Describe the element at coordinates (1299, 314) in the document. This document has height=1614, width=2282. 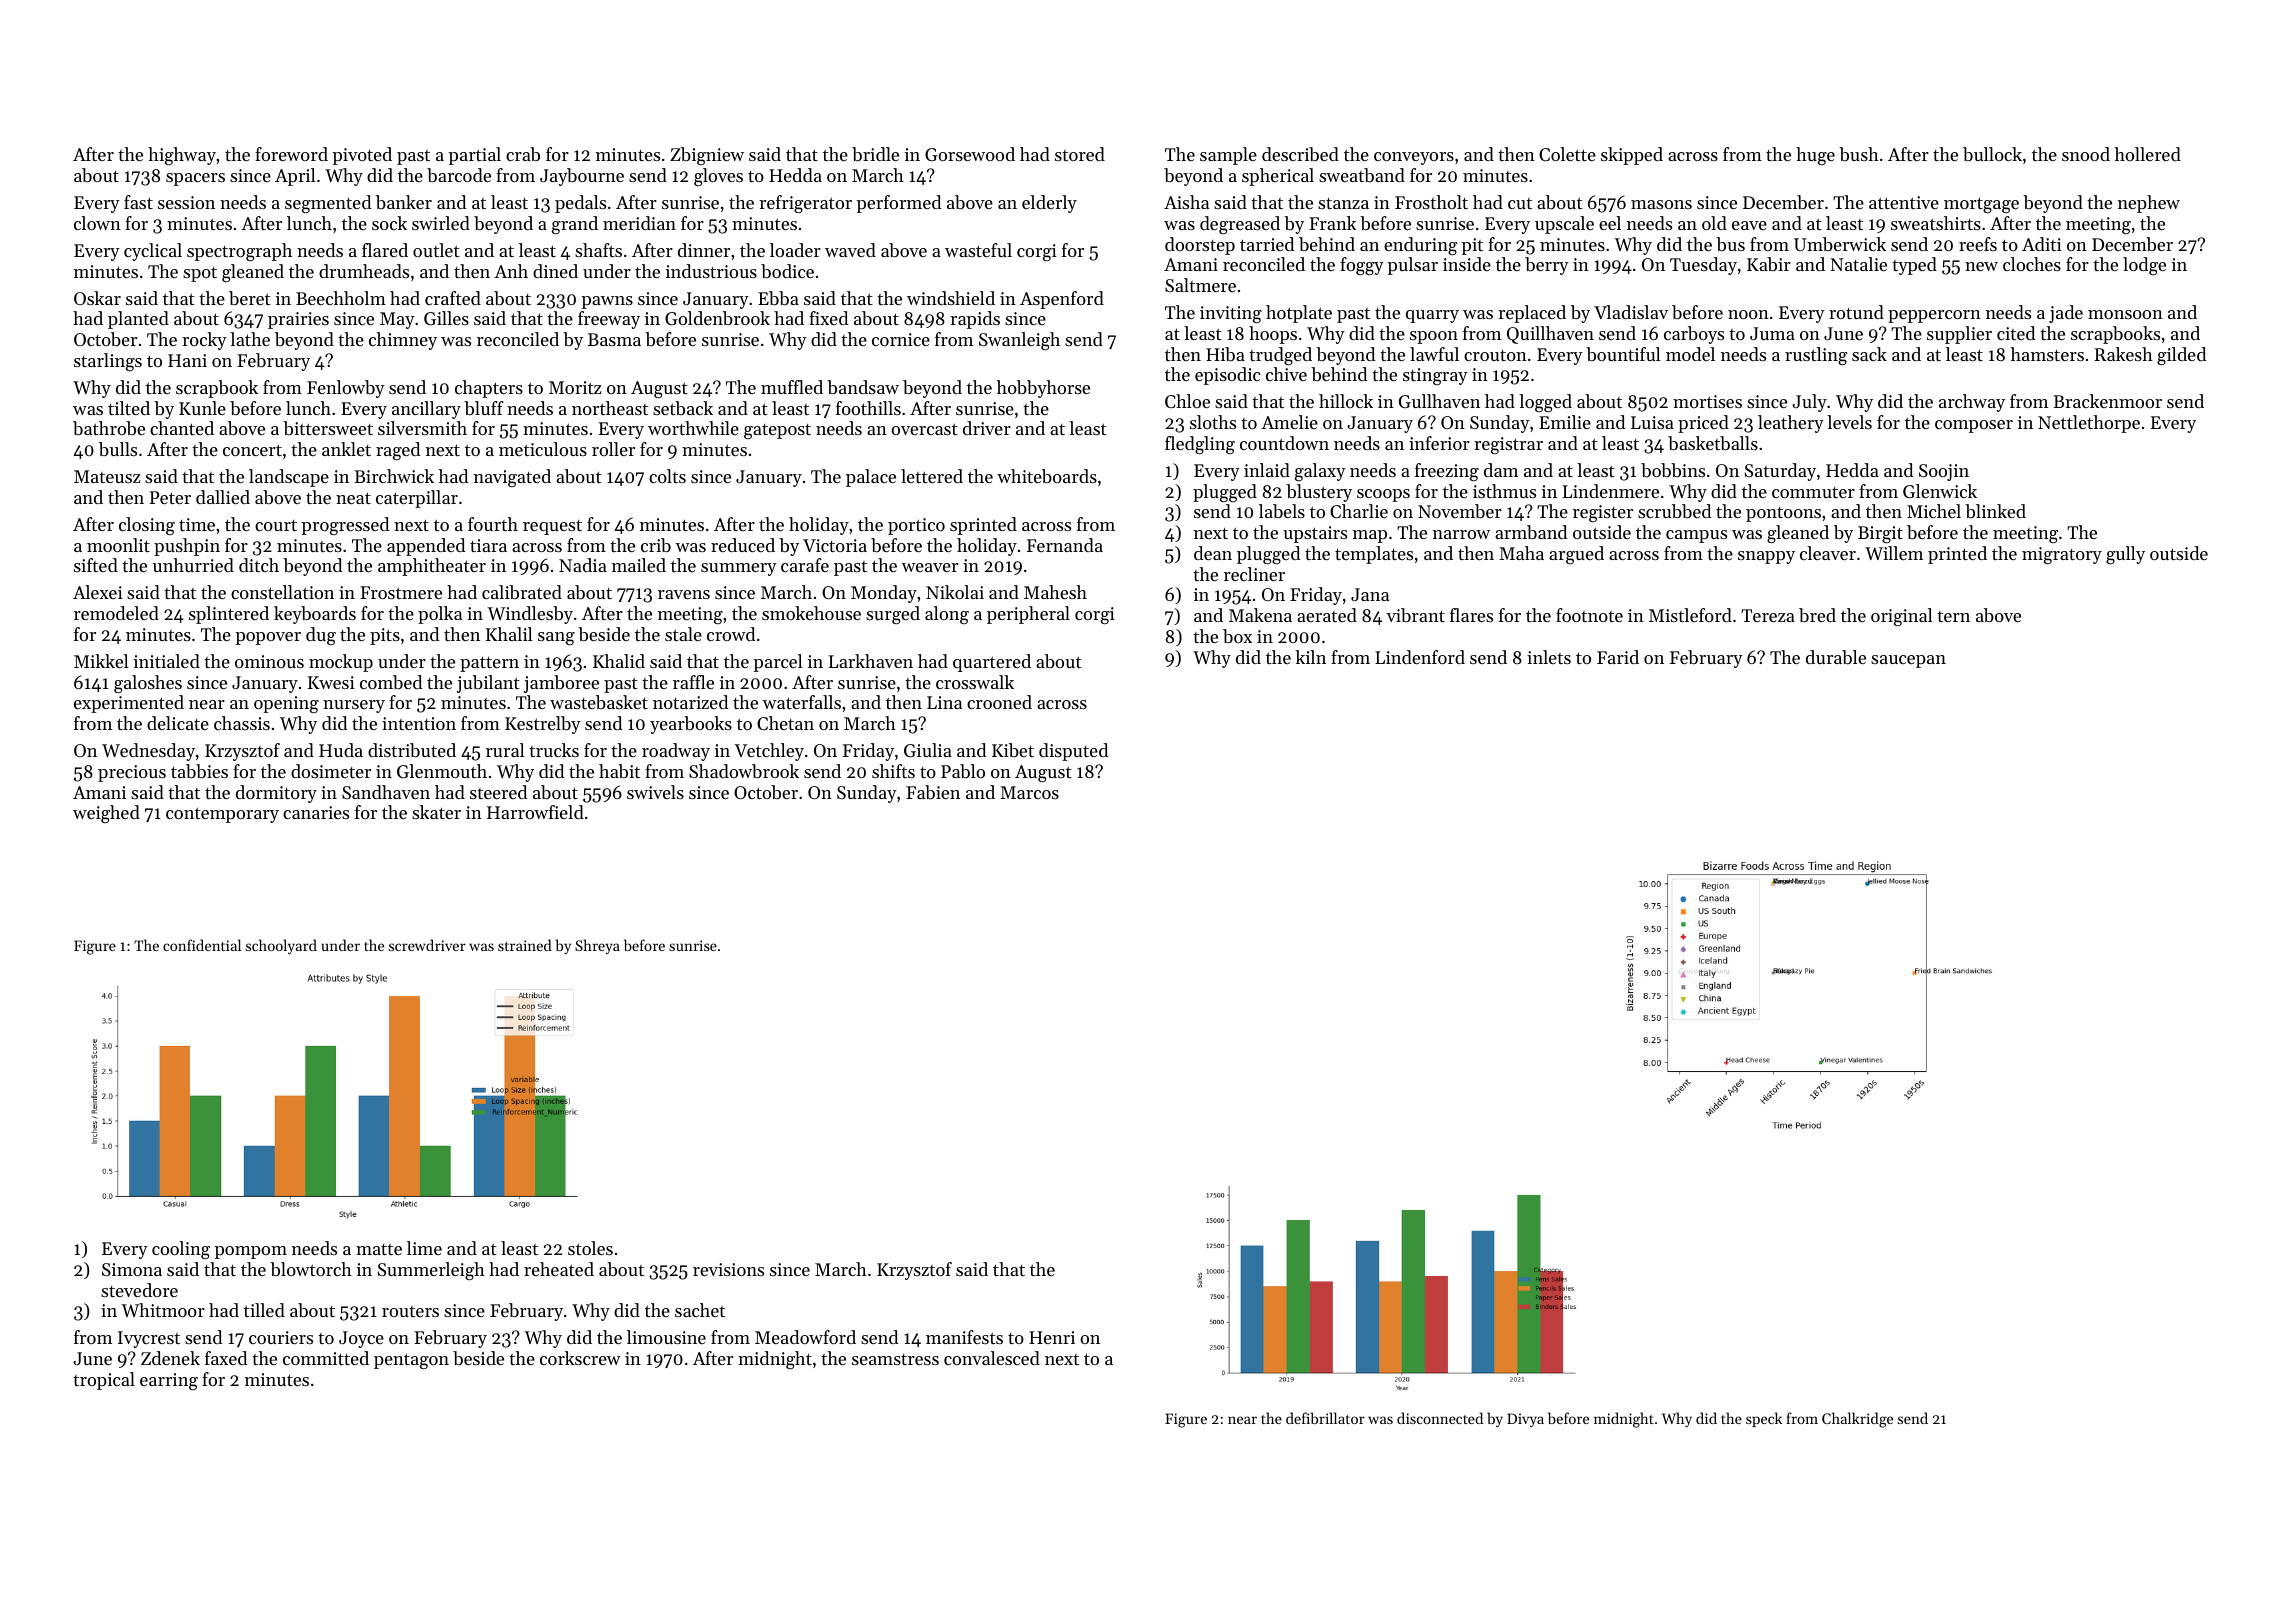
I see `hotplate` at that location.
